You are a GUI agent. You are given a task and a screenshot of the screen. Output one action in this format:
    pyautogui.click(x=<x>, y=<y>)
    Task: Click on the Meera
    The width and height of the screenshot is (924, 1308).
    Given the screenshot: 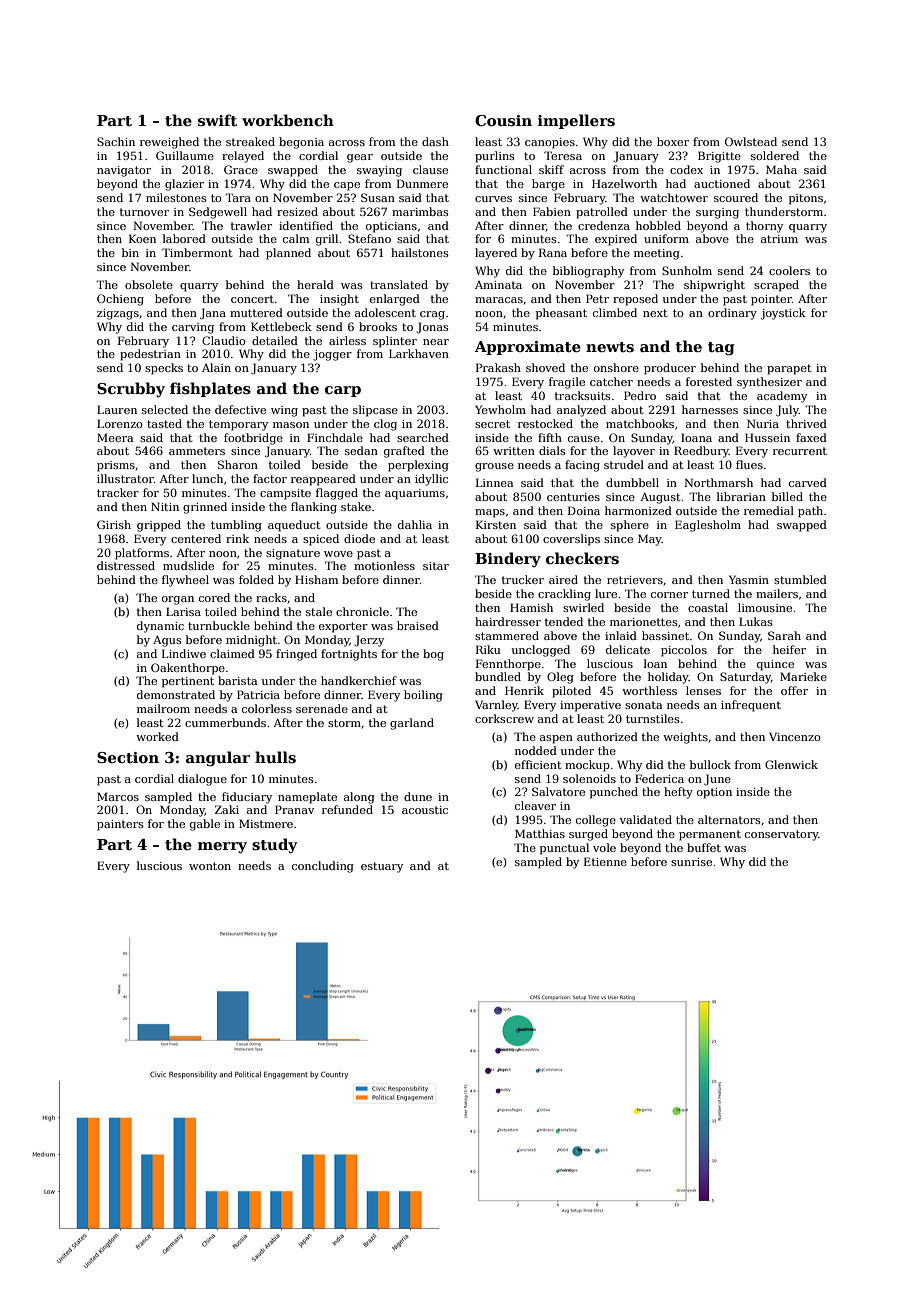 What is the action you would take?
    pyautogui.click(x=115, y=437)
